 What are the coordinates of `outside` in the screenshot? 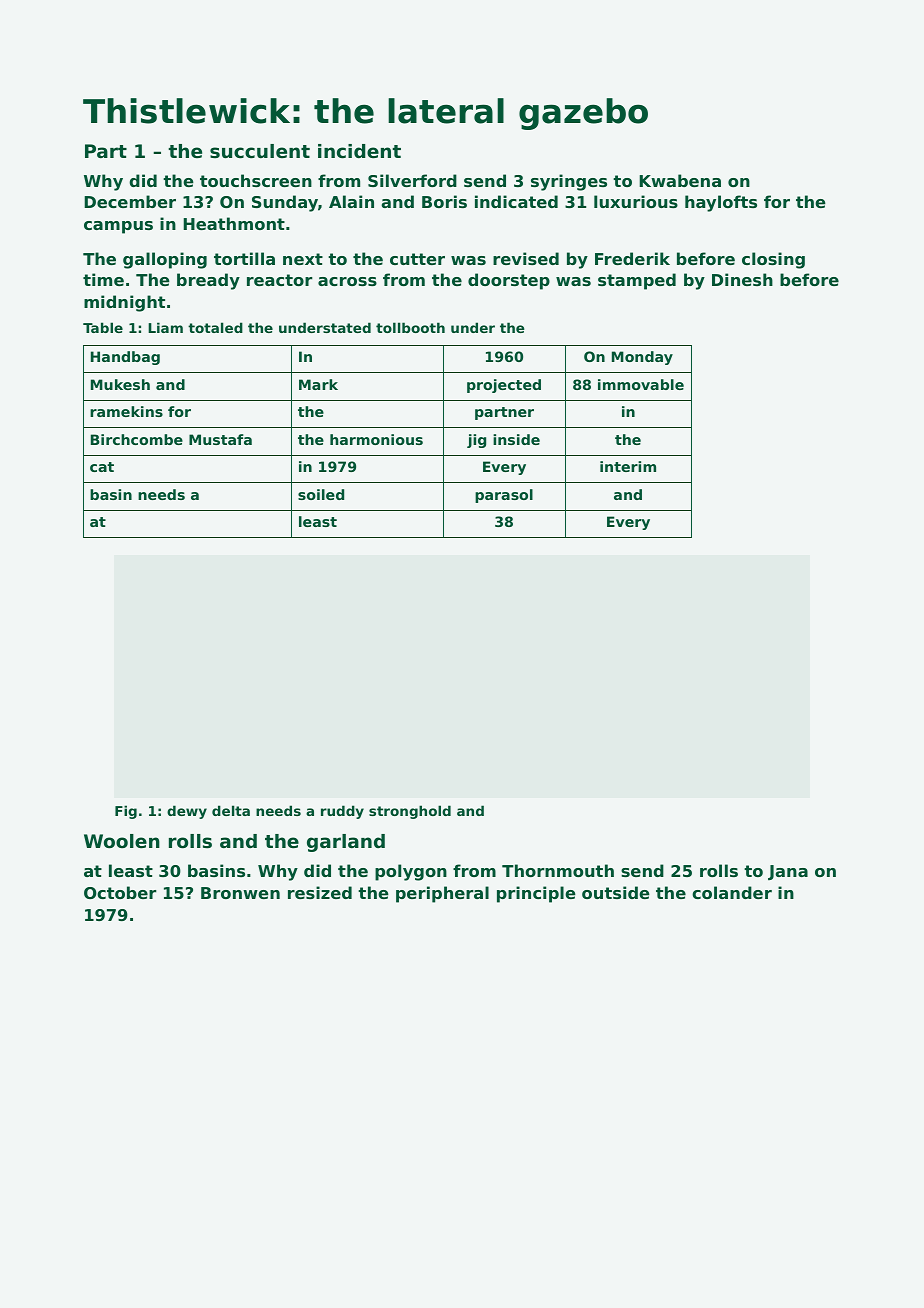 It's located at (616, 892).
